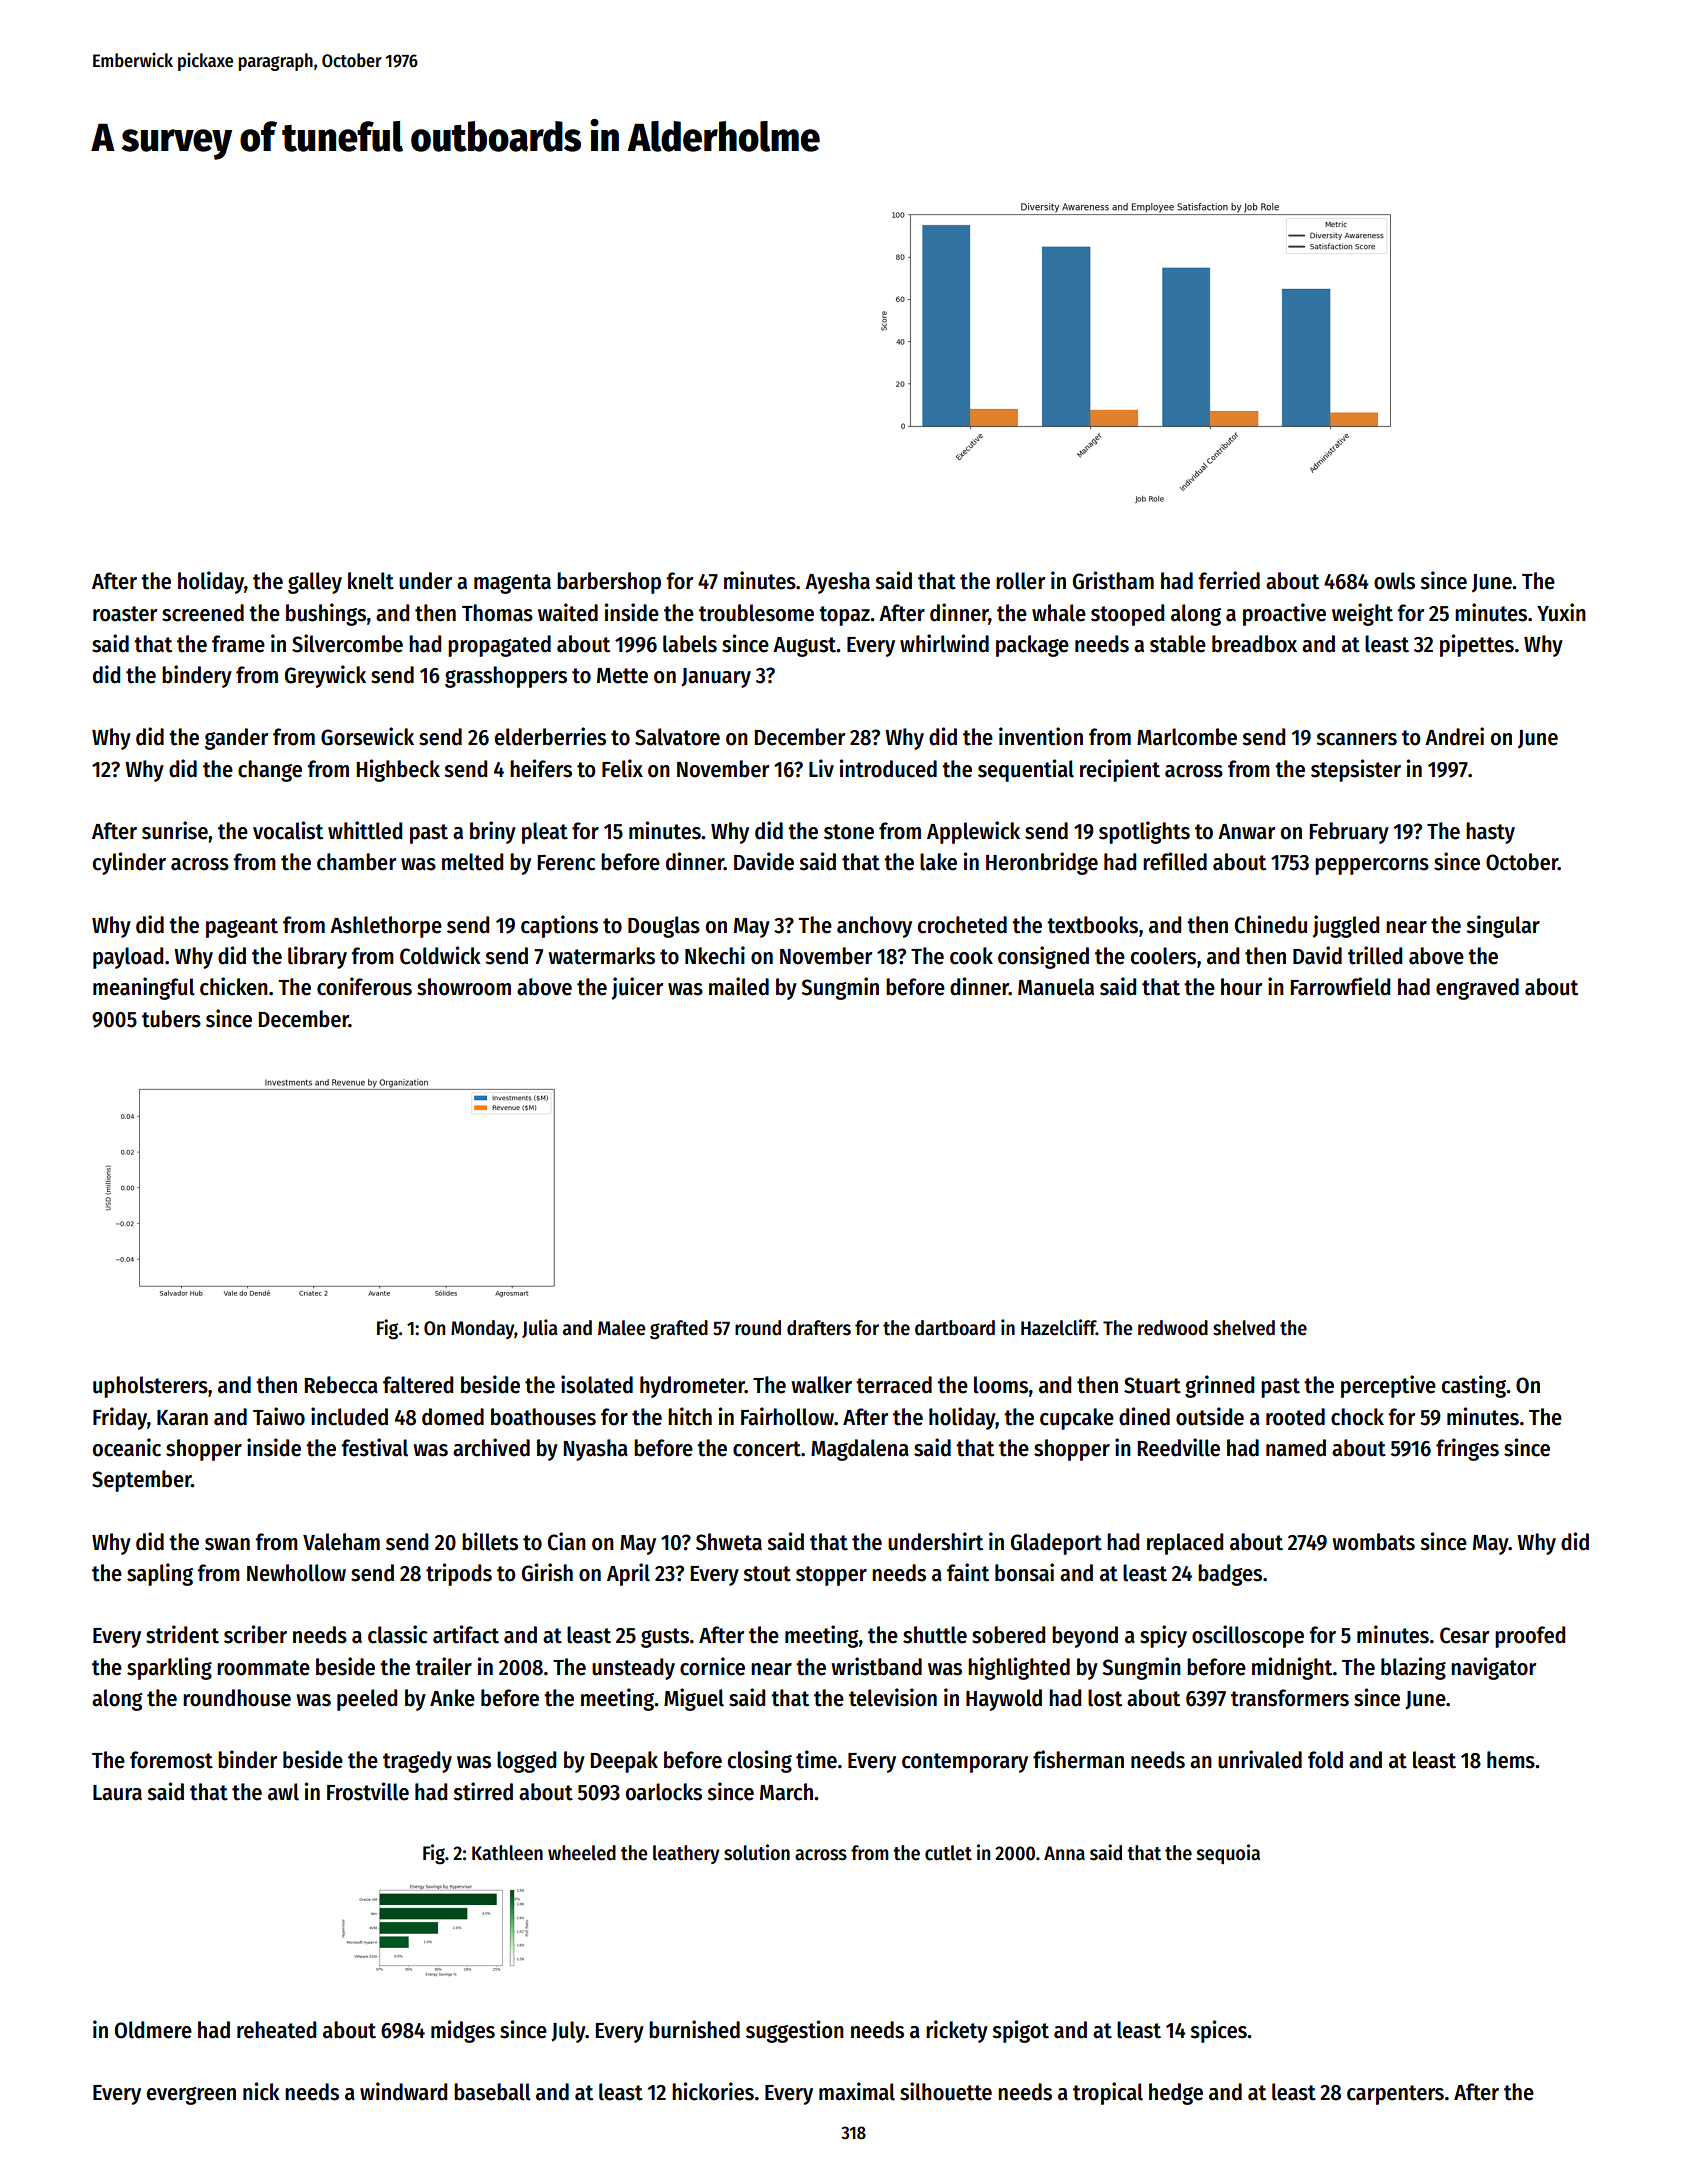 The height and width of the screenshot is (2178, 1683). What do you see at coordinates (637, 988) in the screenshot?
I see `juicer` at bounding box center [637, 988].
